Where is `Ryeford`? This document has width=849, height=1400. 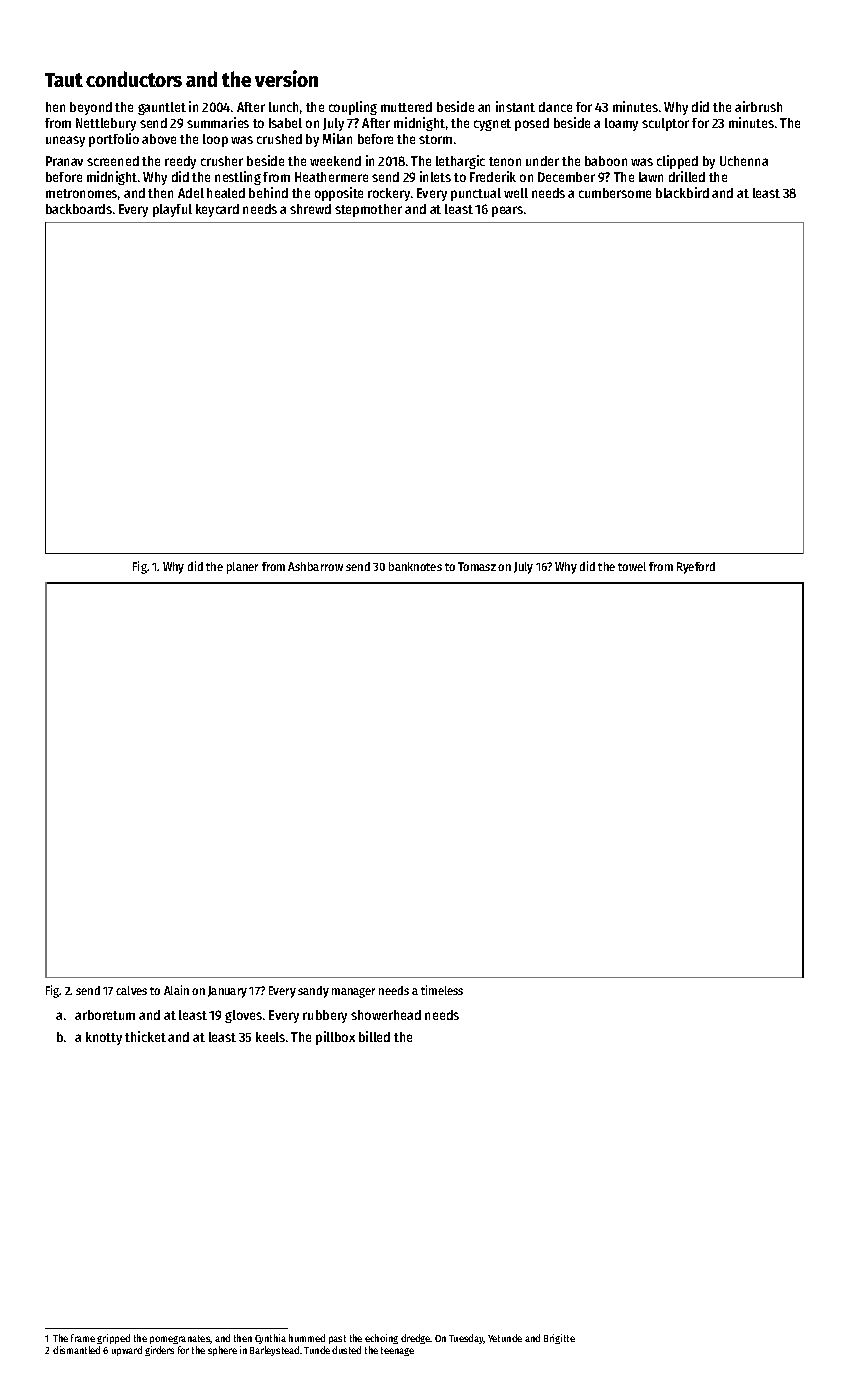 Ryeford is located at coordinates (696, 568).
